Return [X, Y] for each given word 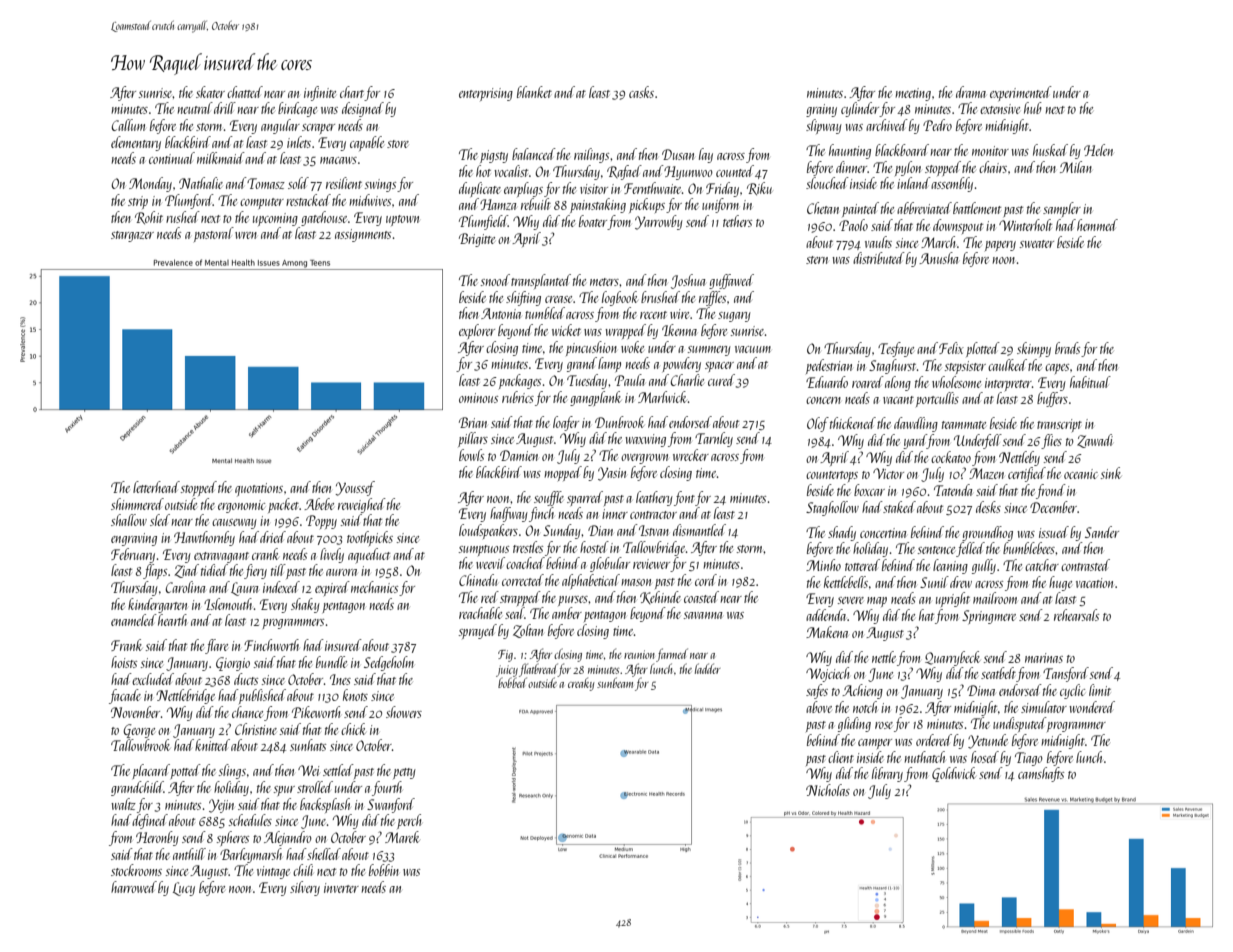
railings [591, 155]
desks [988, 507]
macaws [338, 160]
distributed [879, 258]
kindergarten [157, 605]
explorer [477, 331]
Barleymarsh [251, 855]
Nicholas [828, 790]
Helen [1098, 150]
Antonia [501, 313]
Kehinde [660, 597]
